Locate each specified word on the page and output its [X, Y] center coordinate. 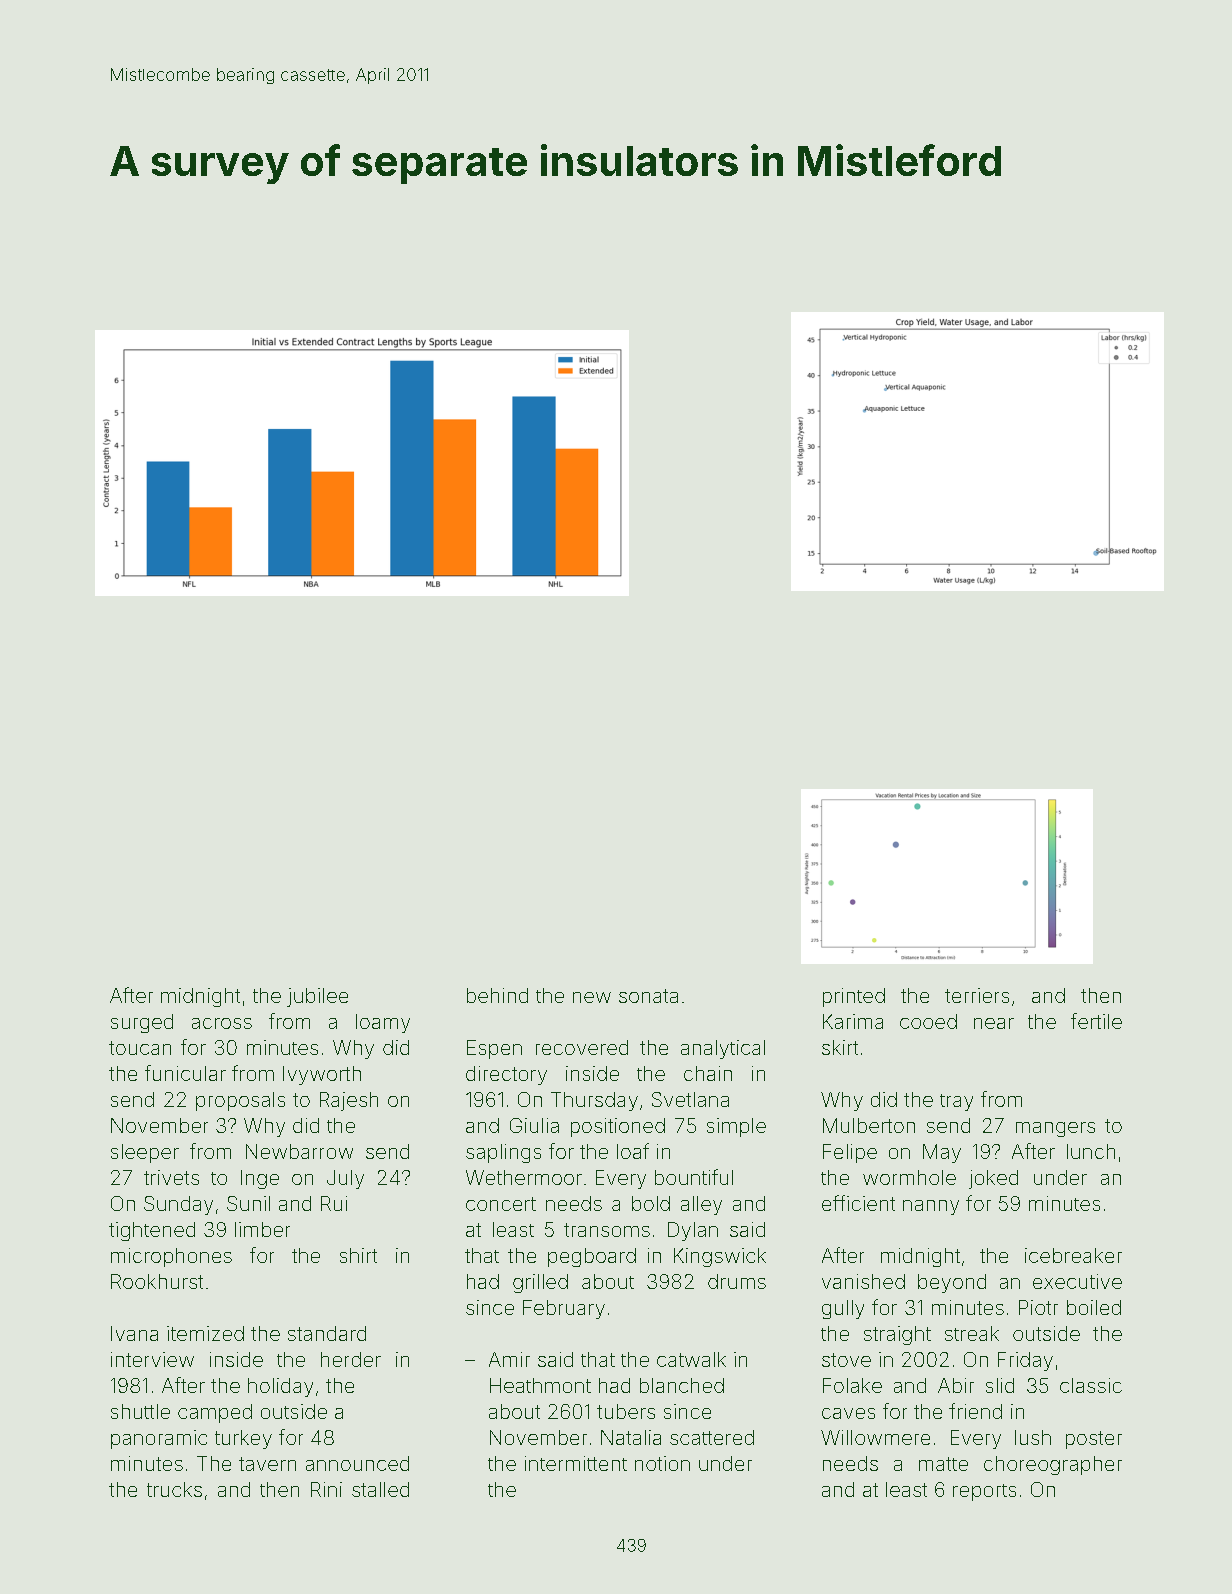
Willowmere [875, 1437]
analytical [723, 1049]
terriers [977, 995]
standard [327, 1333]
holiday [280, 1387]
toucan [140, 1048]
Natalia [631, 1437]
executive [1077, 1281]
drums [737, 1281]
